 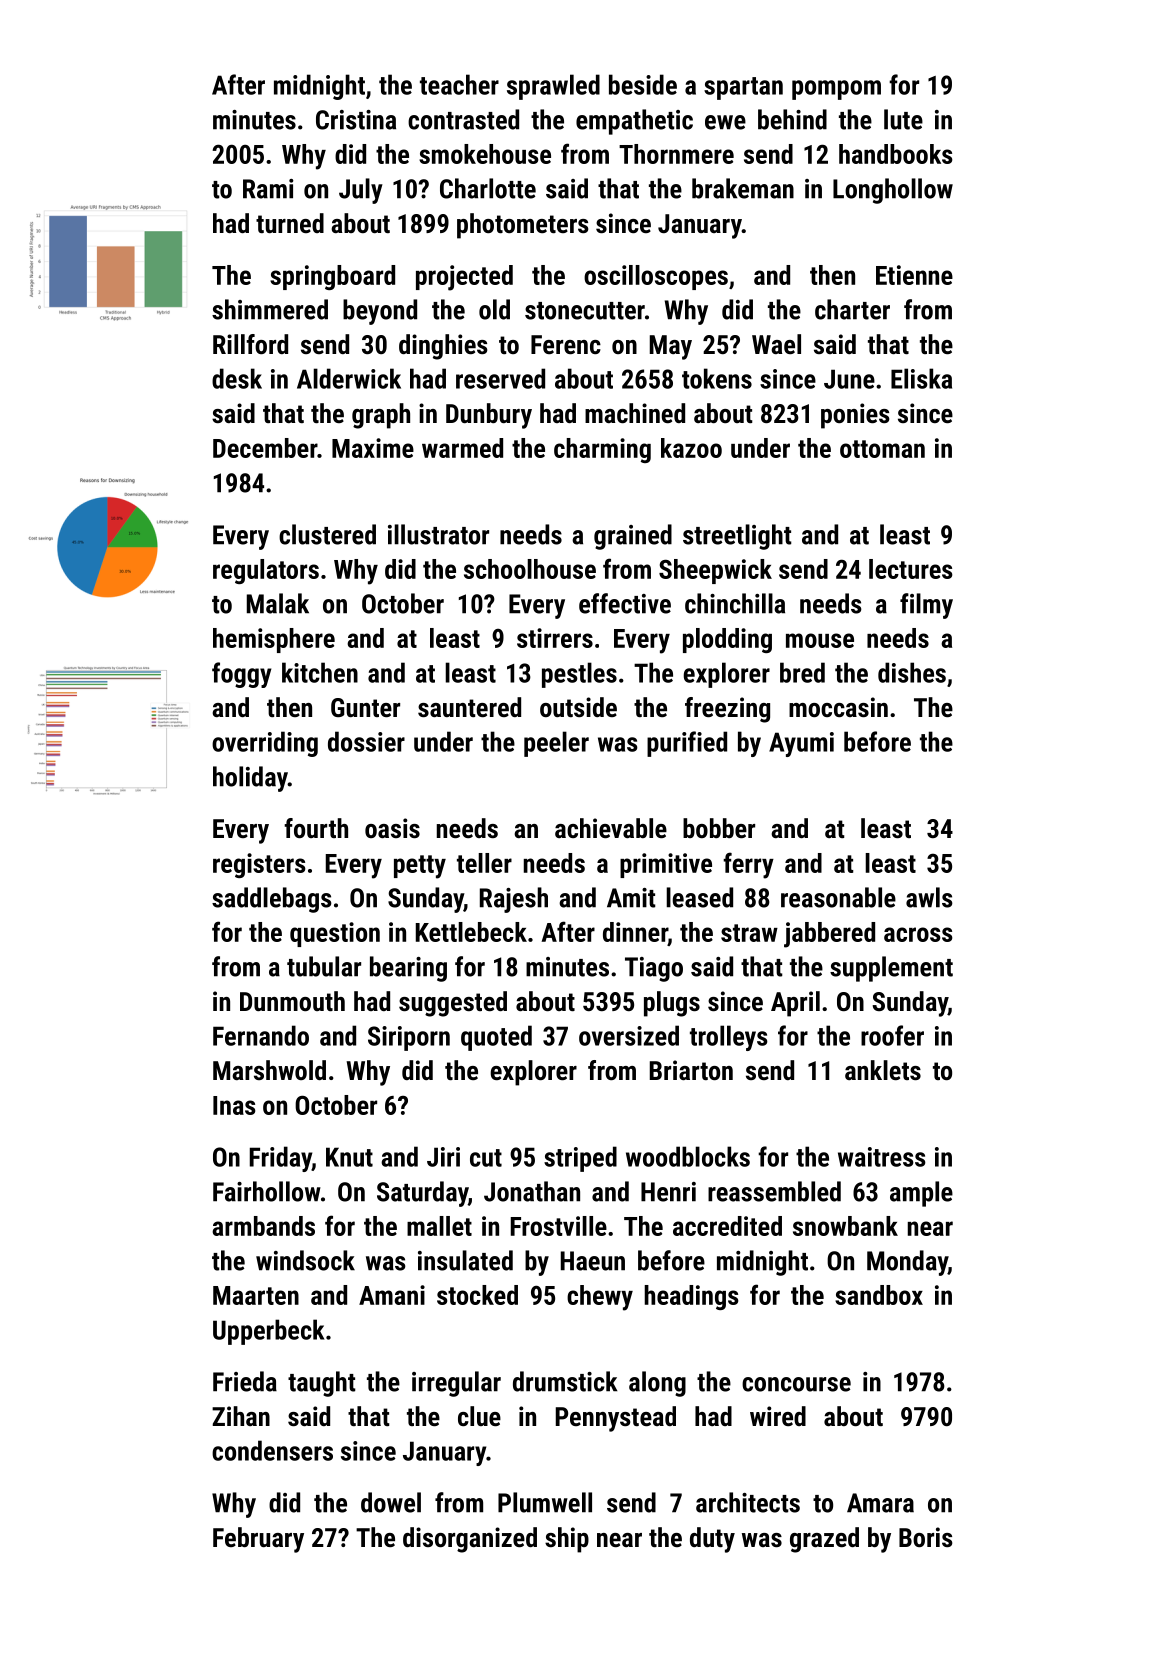 I want to click on lectures, so click(x=911, y=569).
